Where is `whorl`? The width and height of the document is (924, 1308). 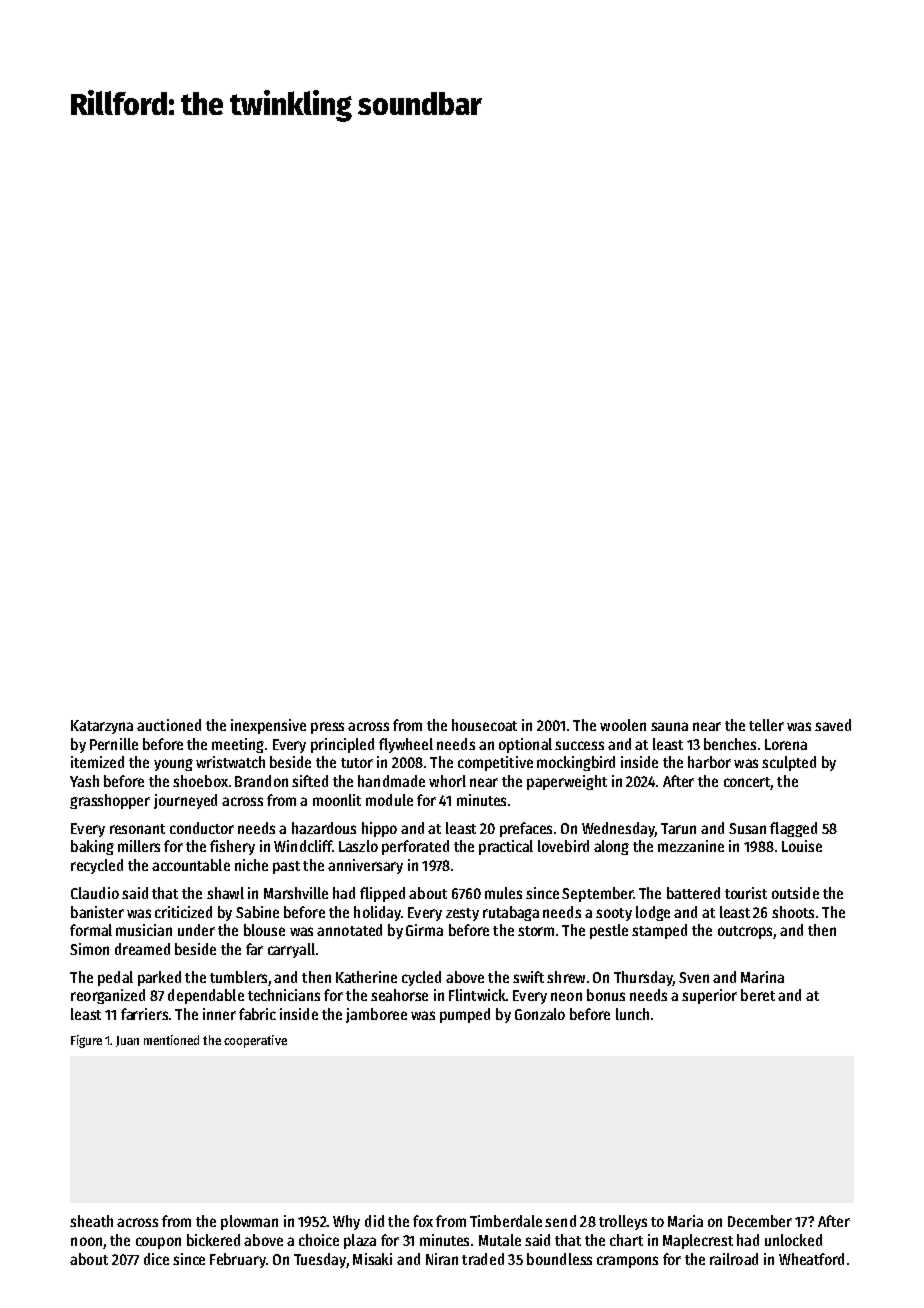
whorl is located at coordinates (447, 781).
